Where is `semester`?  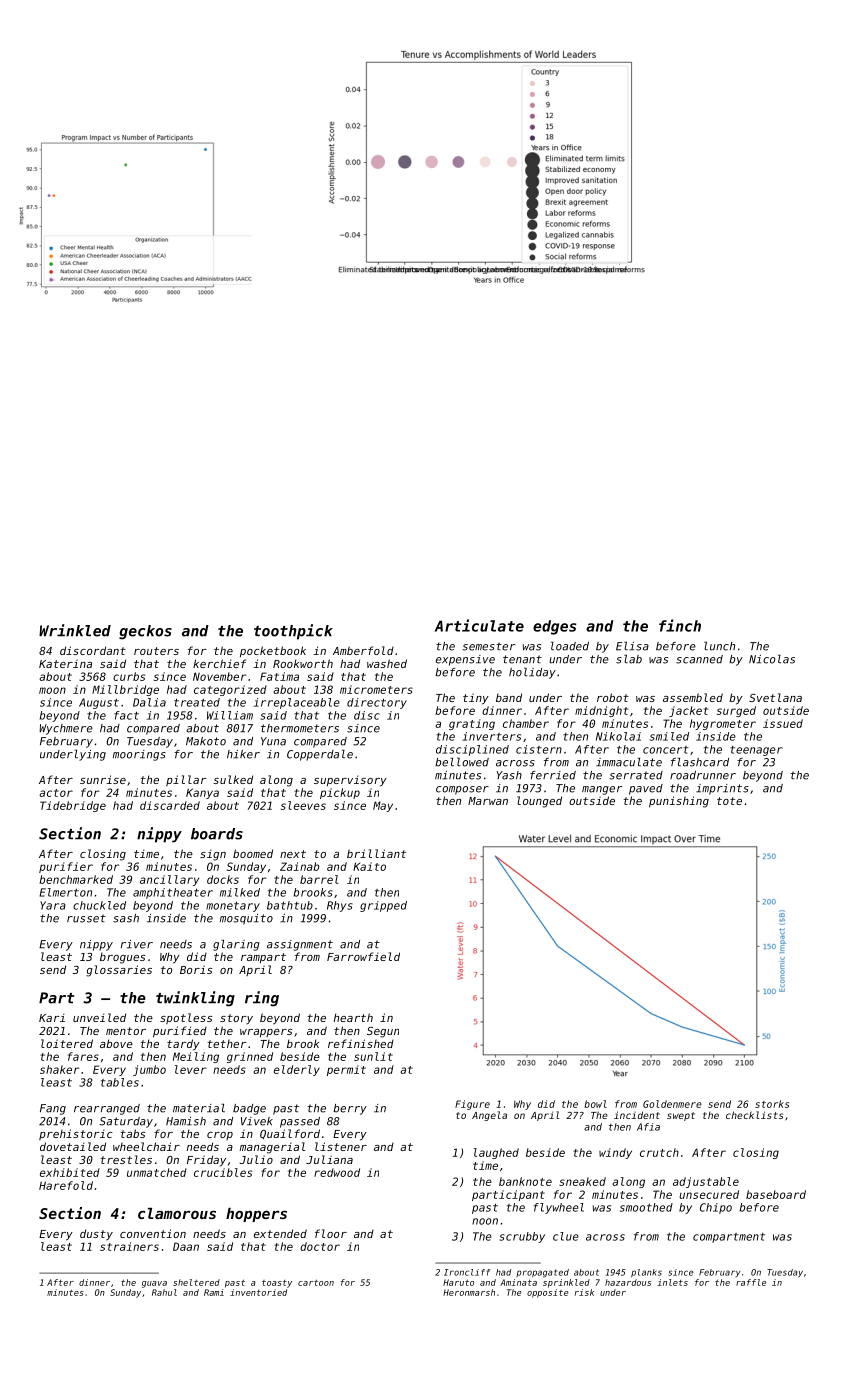 semester is located at coordinates (488, 646).
